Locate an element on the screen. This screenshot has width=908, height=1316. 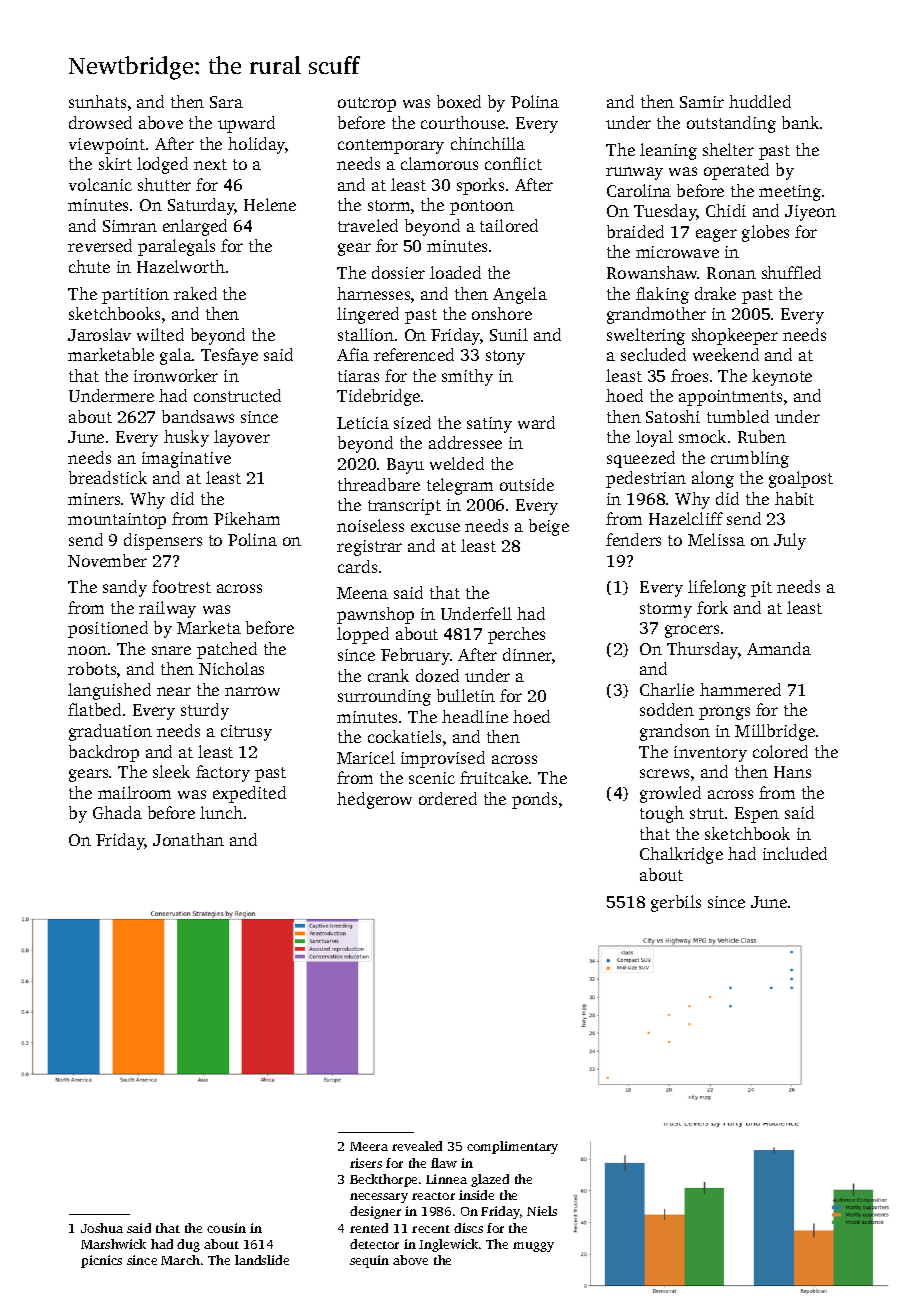
Charlie is located at coordinates (667, 689).
